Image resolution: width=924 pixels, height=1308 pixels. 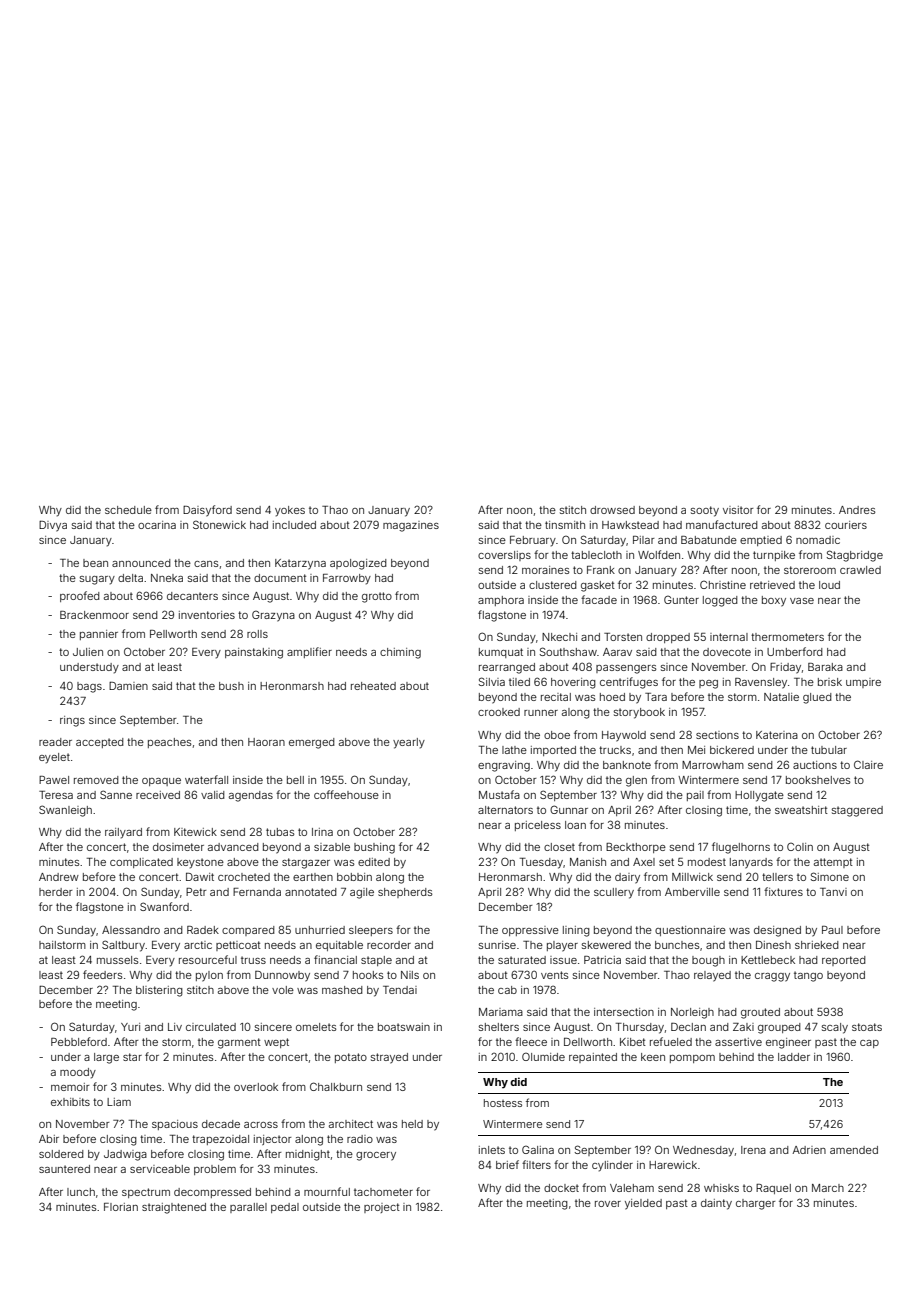 What do you see at coordinates (868, 764) in the screenshot?
I see `Claire` at bounding box center [868, 764].
